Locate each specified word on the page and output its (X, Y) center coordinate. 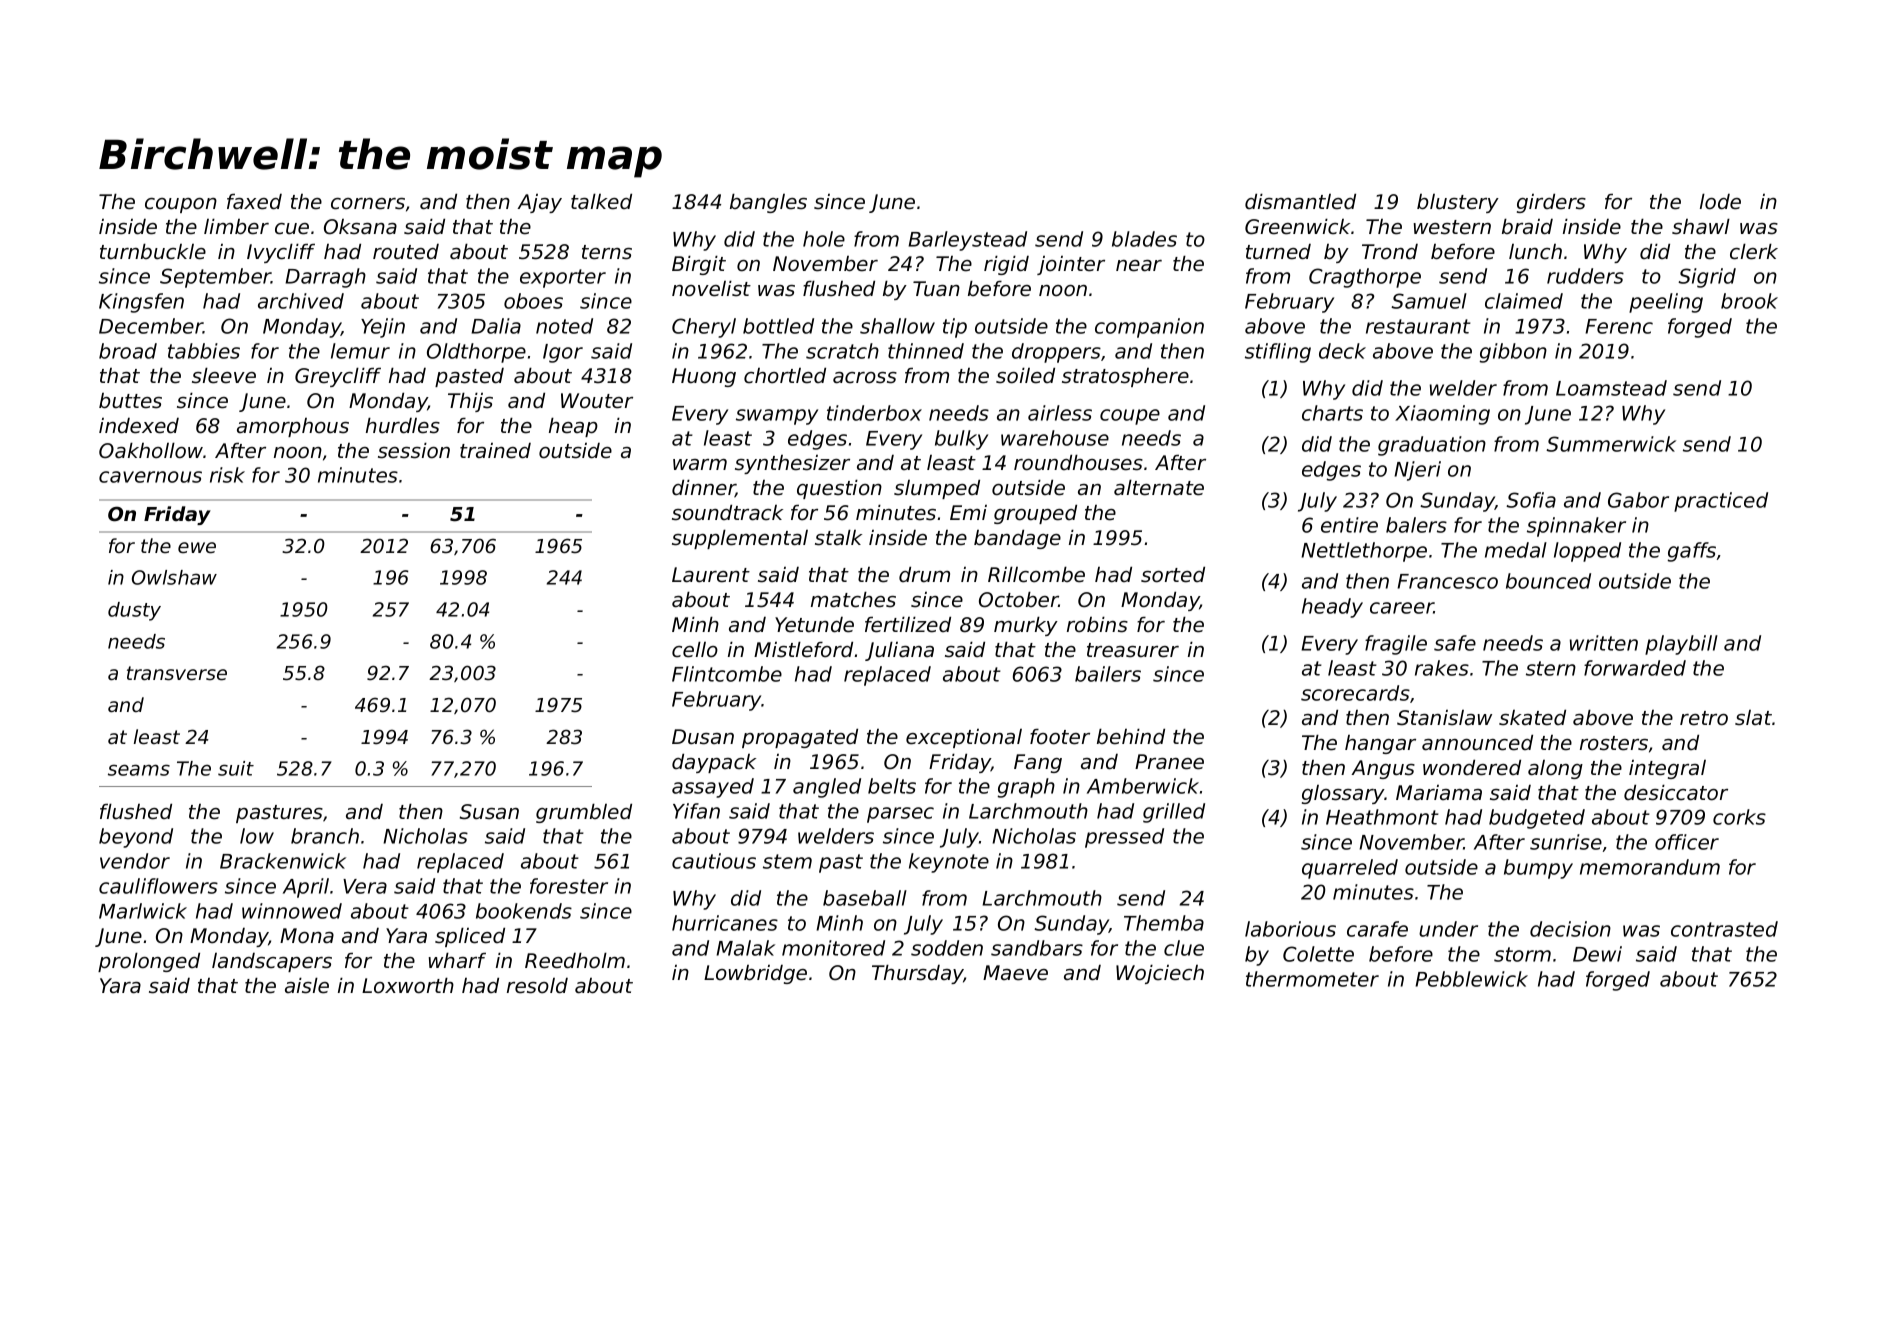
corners (368, 204)
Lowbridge (755, 974)
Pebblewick (1471, 979)
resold (537, 986)
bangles (768, 203)
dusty (134, 611)
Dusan (703, 737)
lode (1720, 202)
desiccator (1676, 793)
